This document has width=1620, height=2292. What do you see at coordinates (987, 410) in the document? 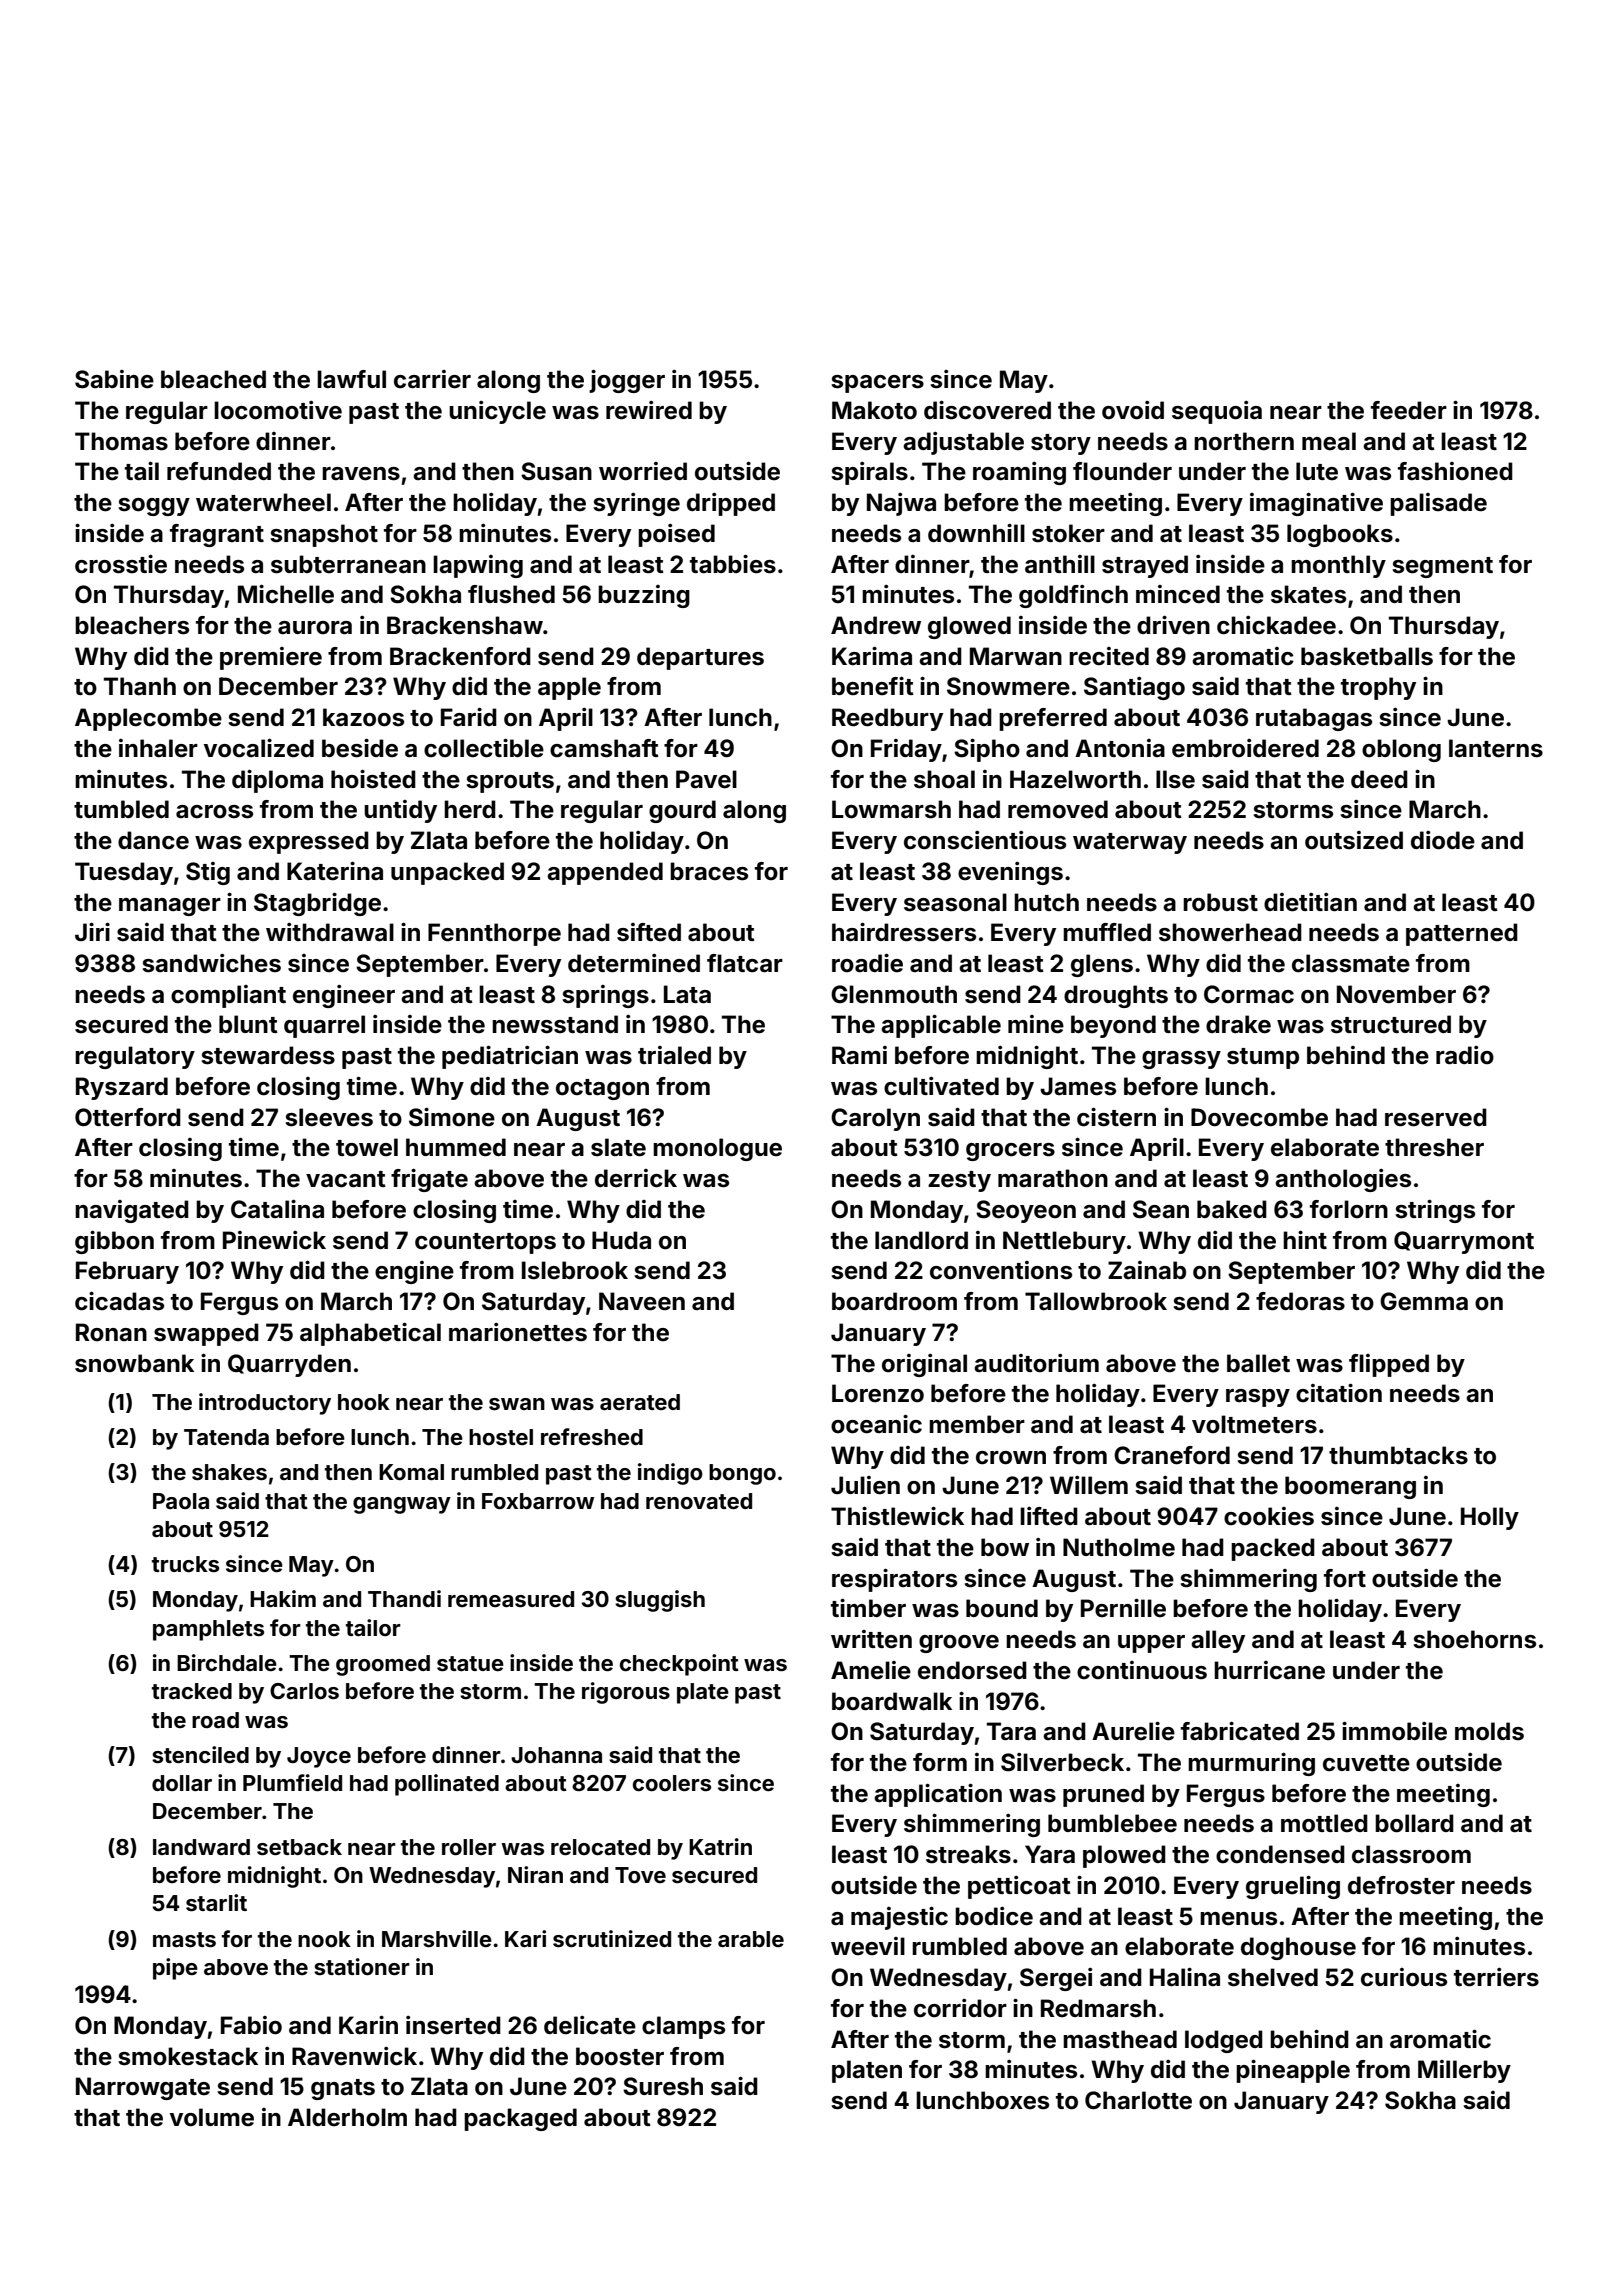
I see `discovered` at bounding box center [987, 410].
